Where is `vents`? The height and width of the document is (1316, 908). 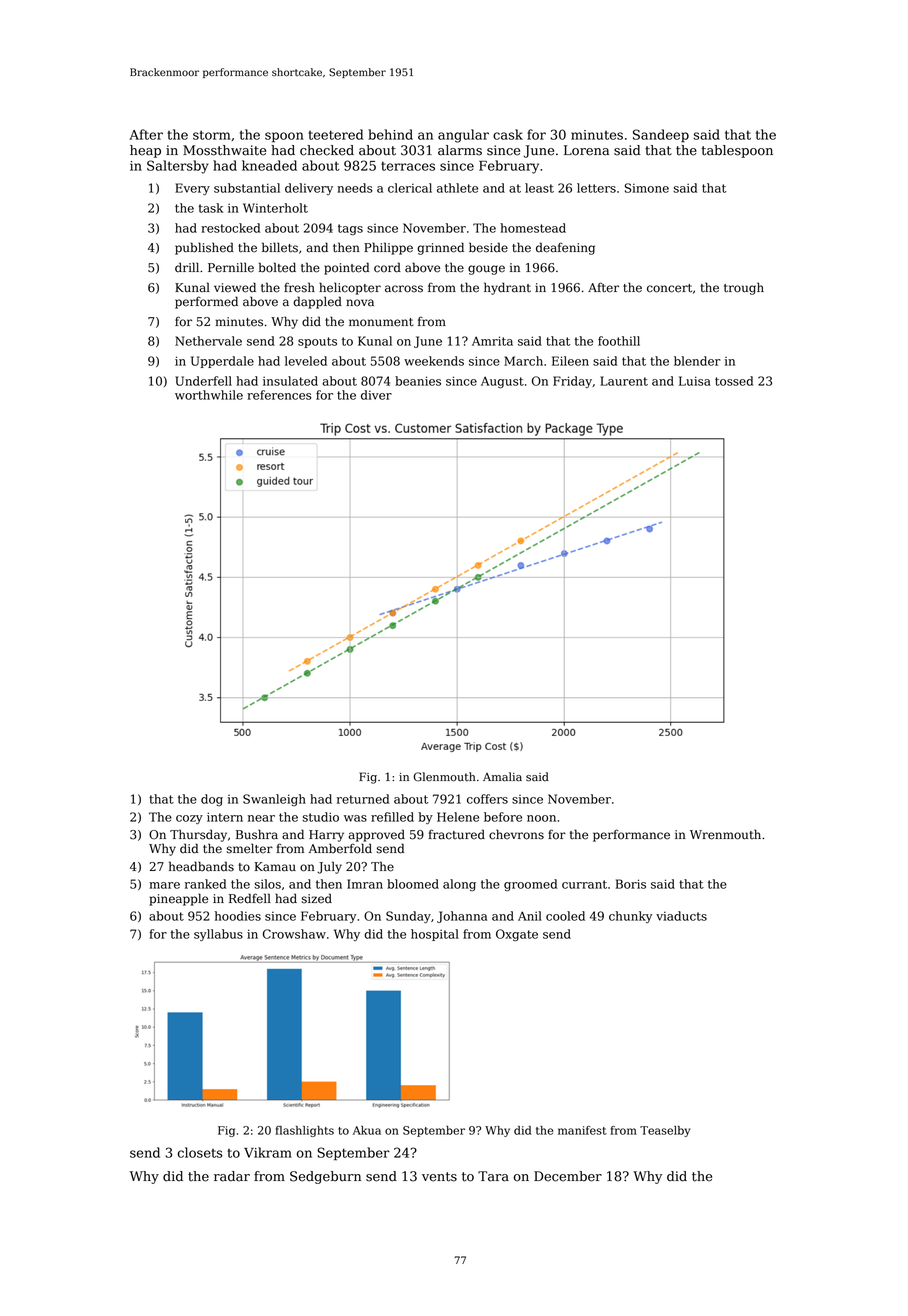
vents is located at coordinates (439, 1177).
